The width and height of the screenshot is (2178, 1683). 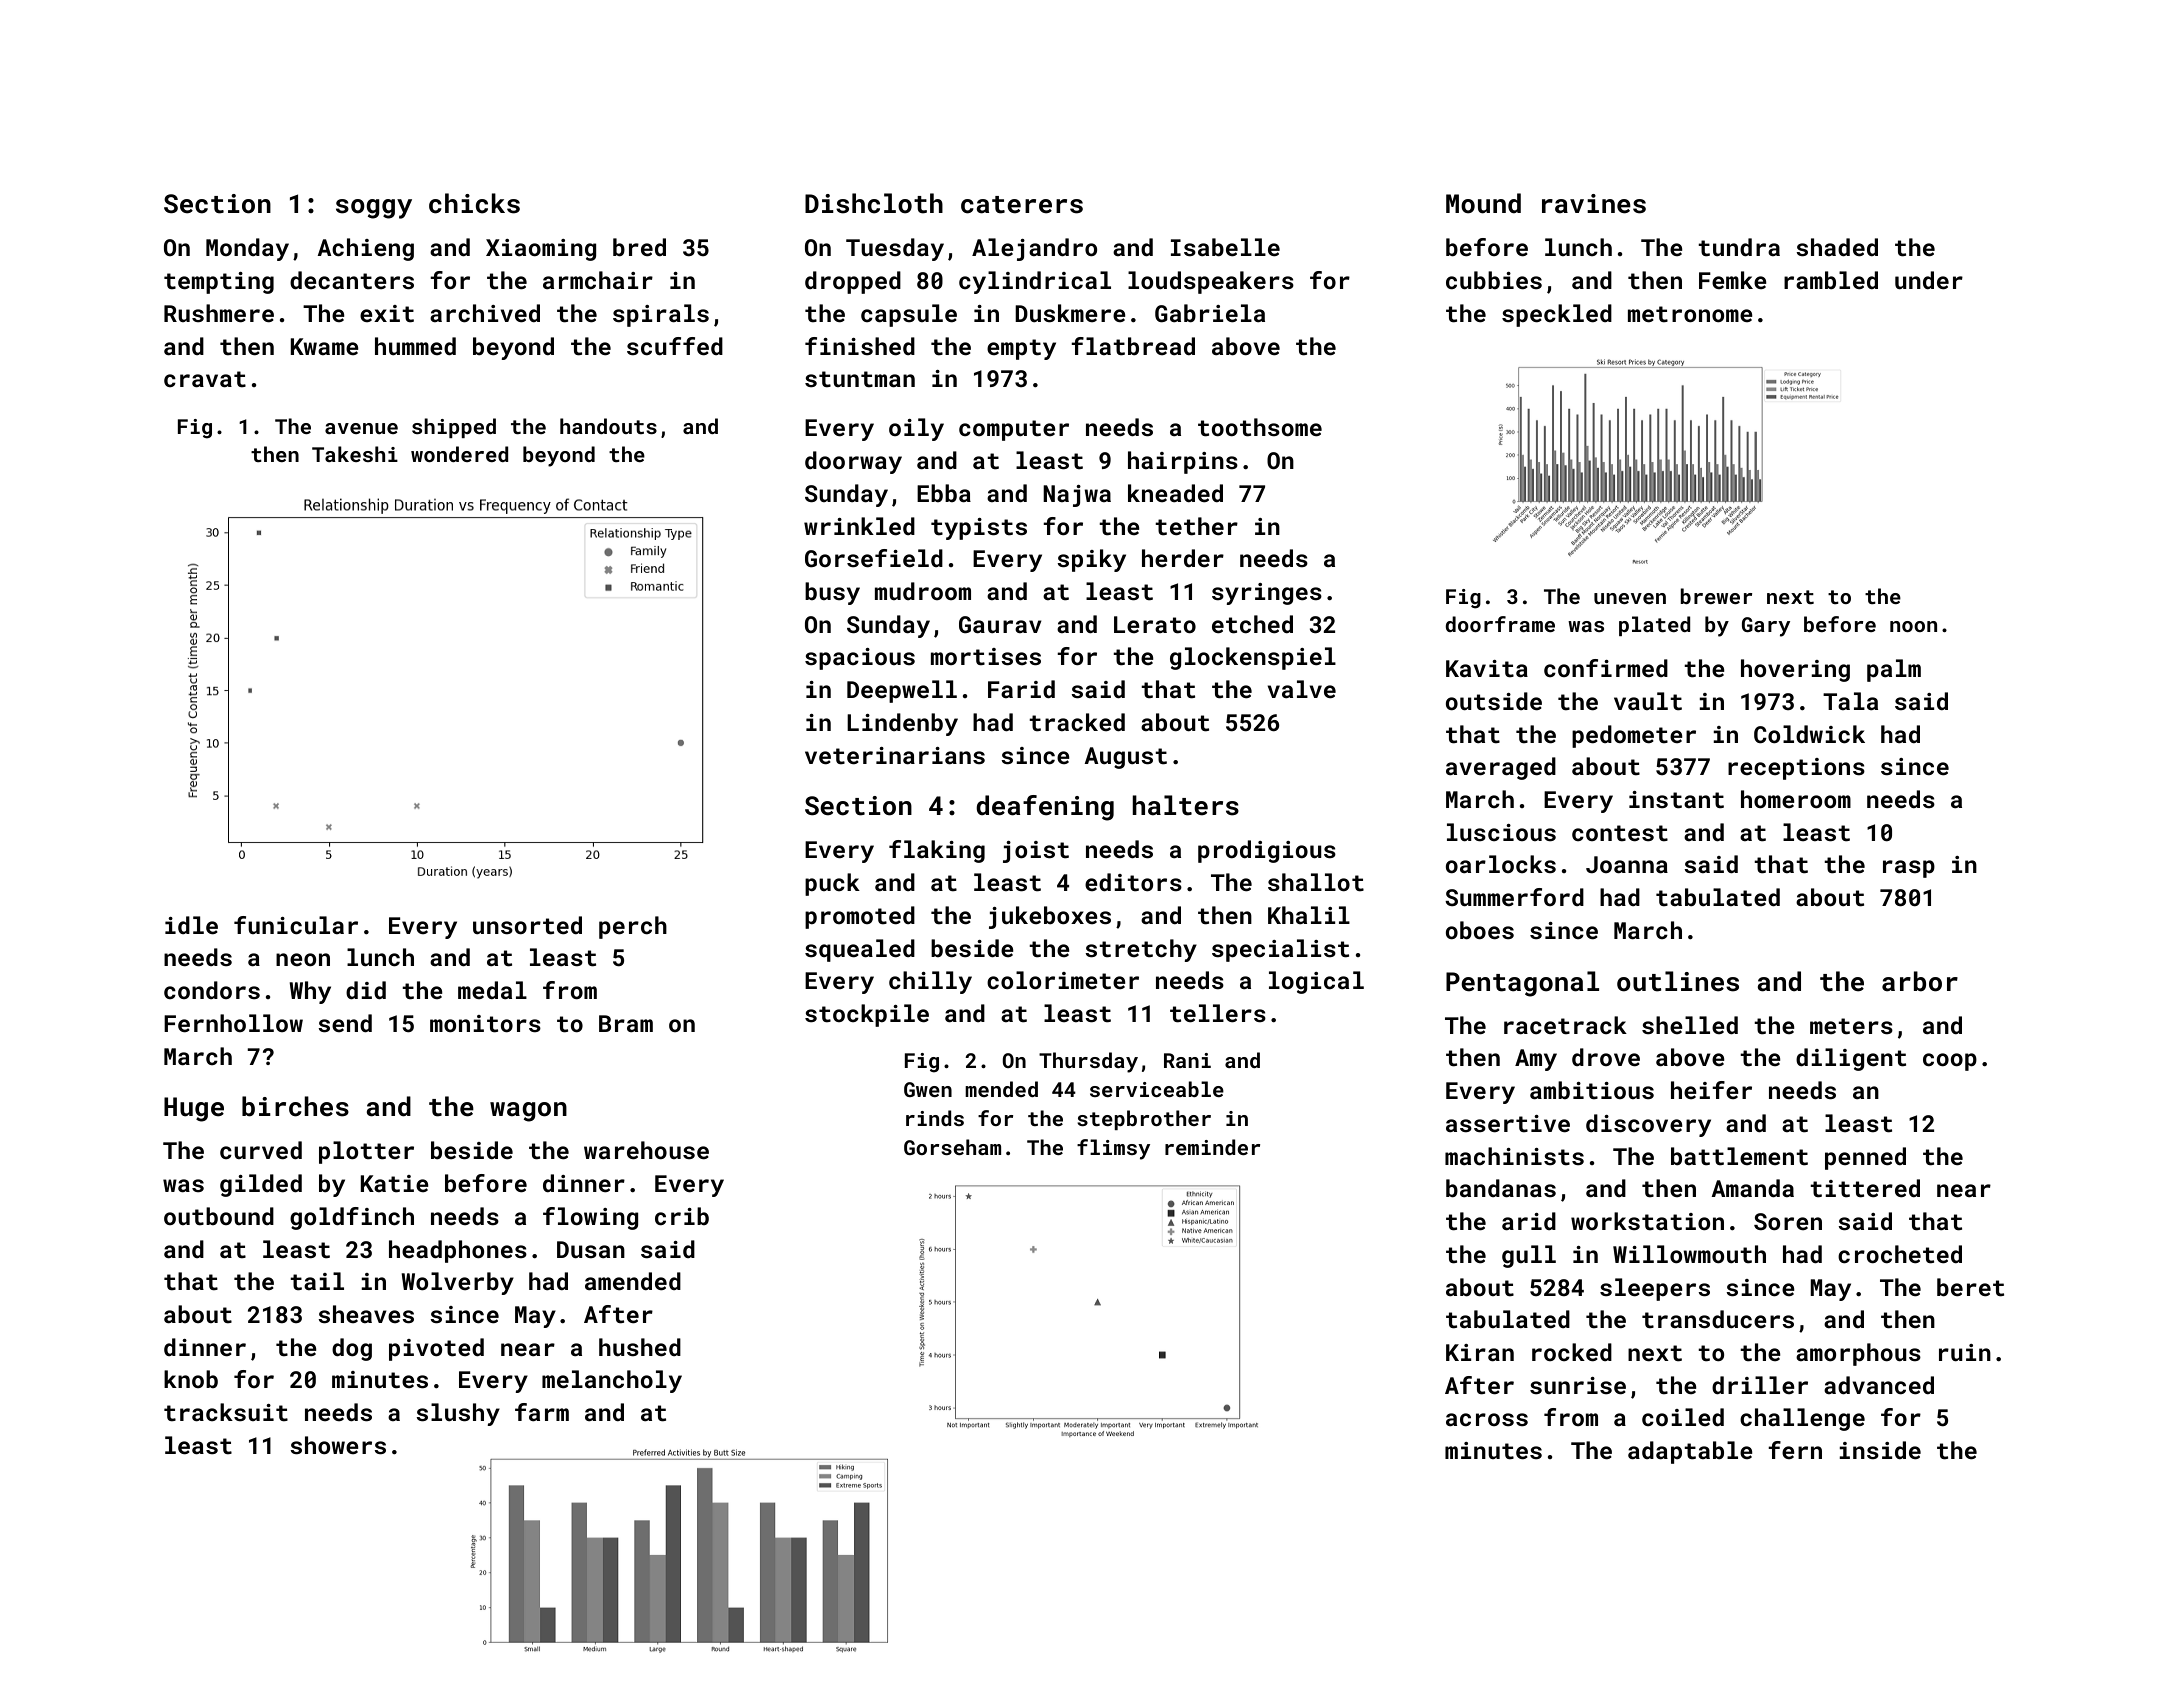 I want to click on valve, so click(x=1301, y=689).
